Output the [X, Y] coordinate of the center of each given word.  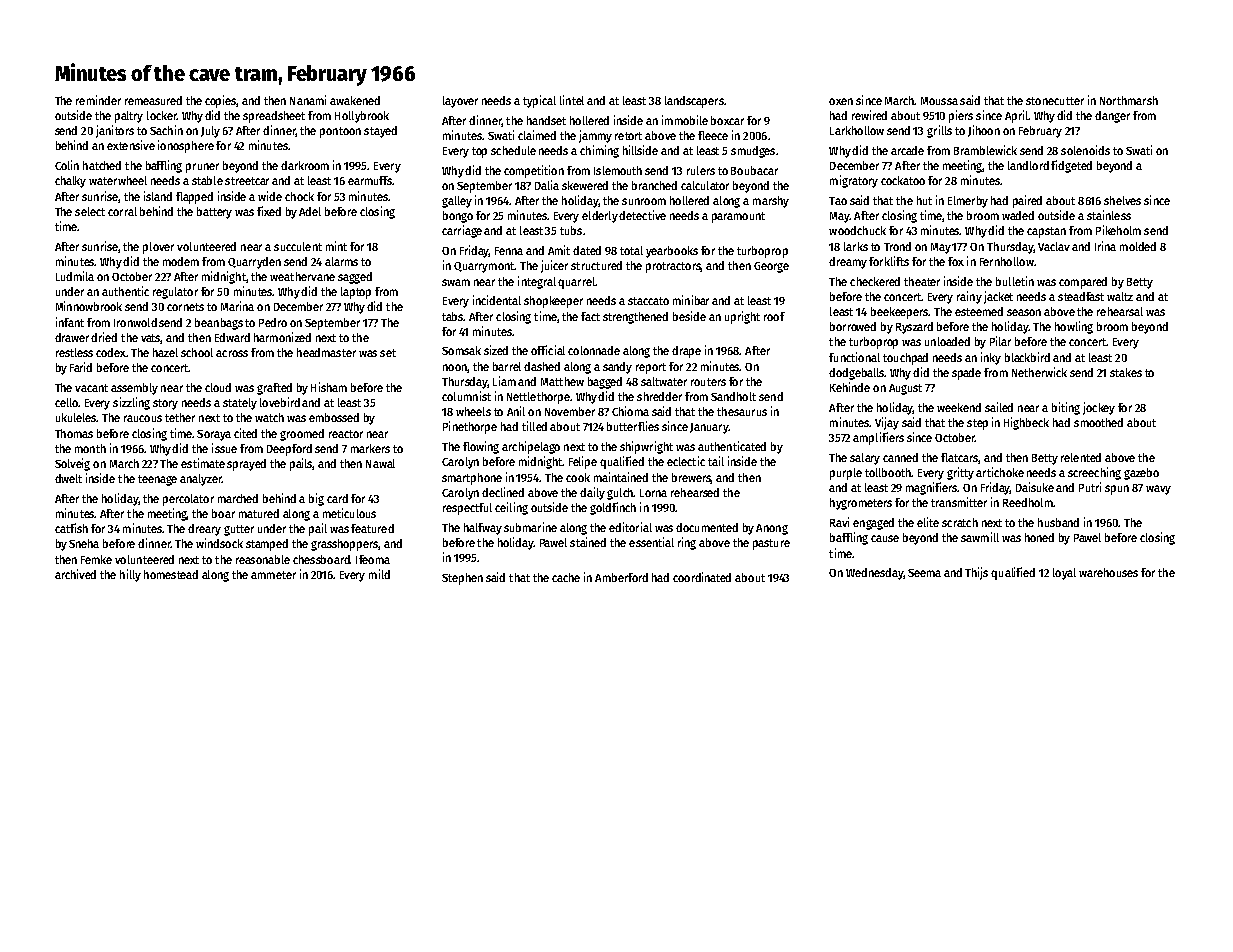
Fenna [509, 251]
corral [122, 211]
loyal [1064, 574]
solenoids [1085, 150]
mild [379, 574]
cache [566, 577]
